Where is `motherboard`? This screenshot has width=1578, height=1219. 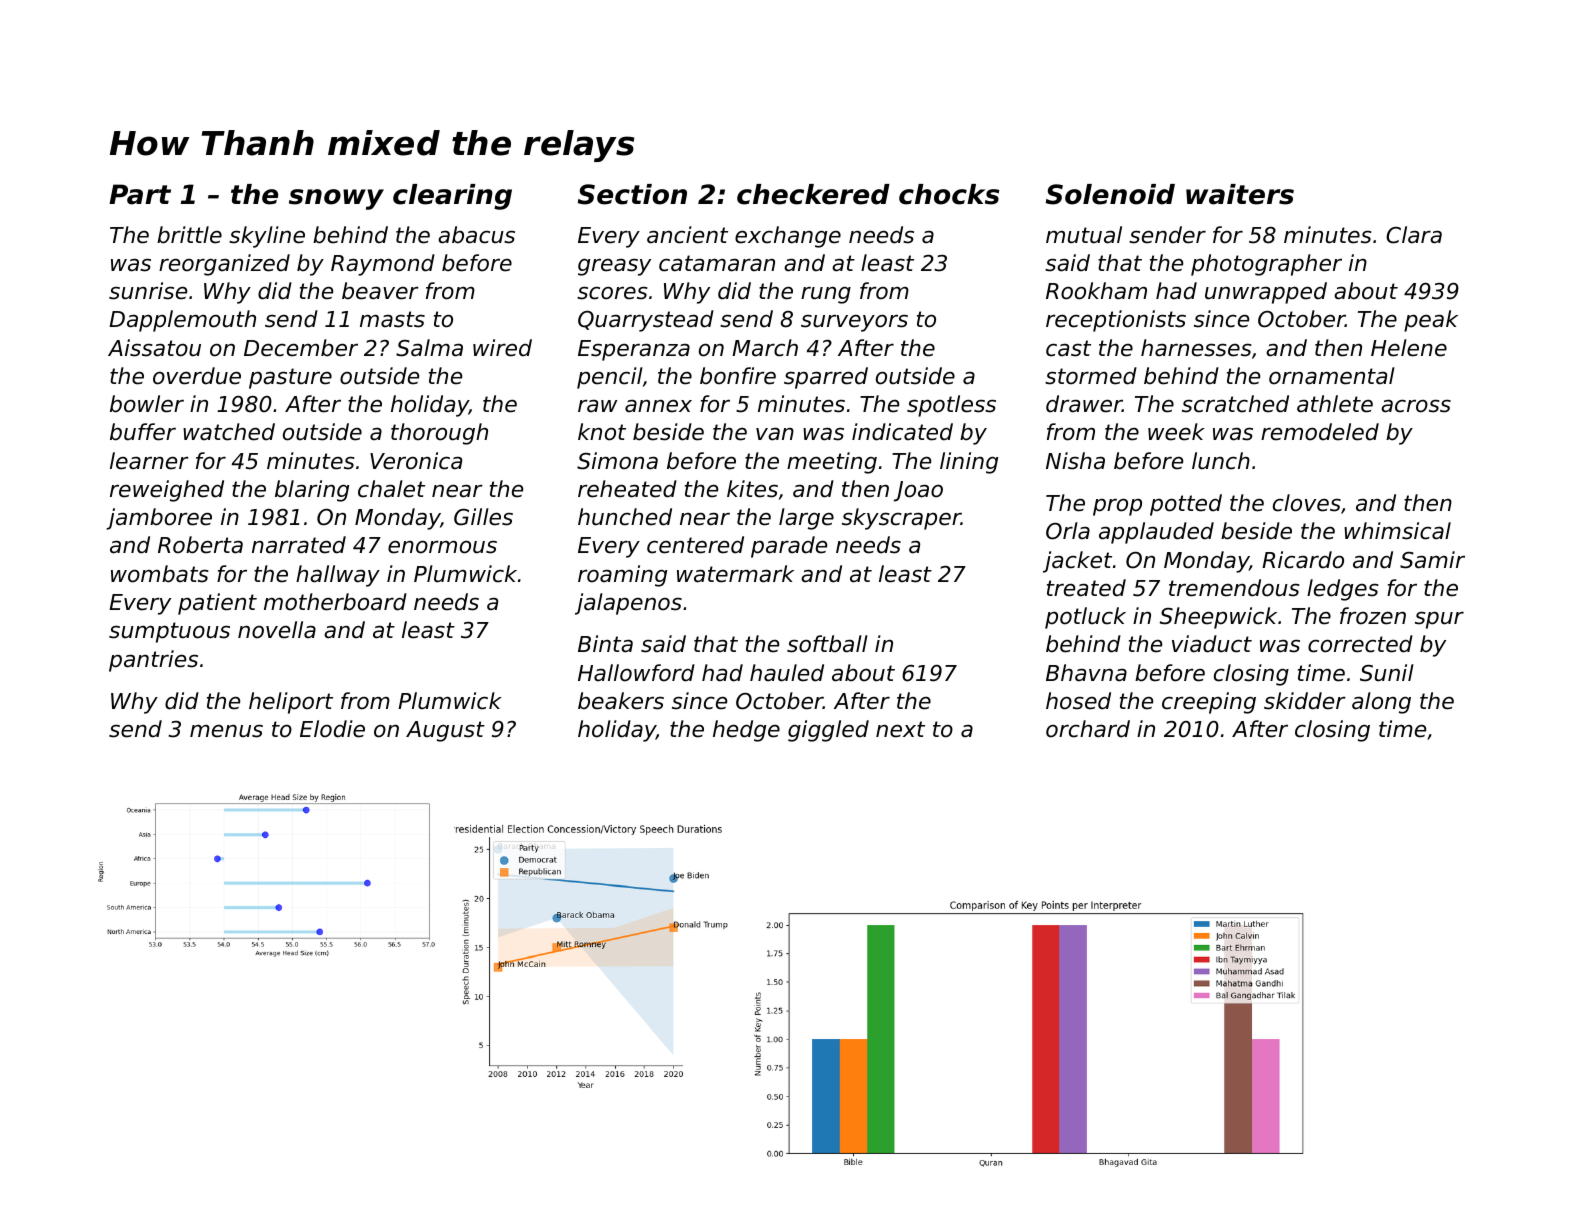
motherboard is located at coordinates (335, 602).
